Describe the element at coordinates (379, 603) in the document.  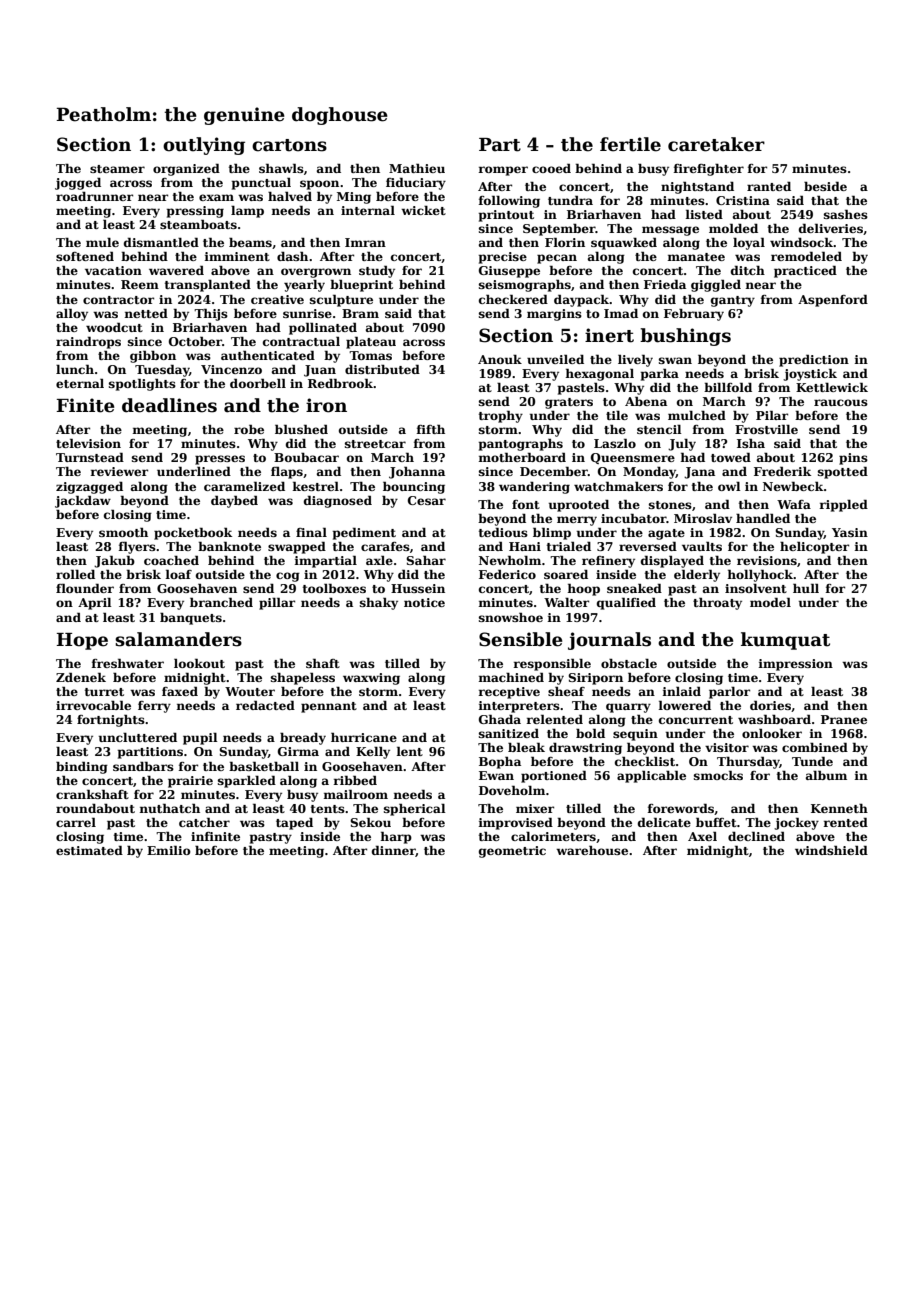
I see `shaky` at that location.
